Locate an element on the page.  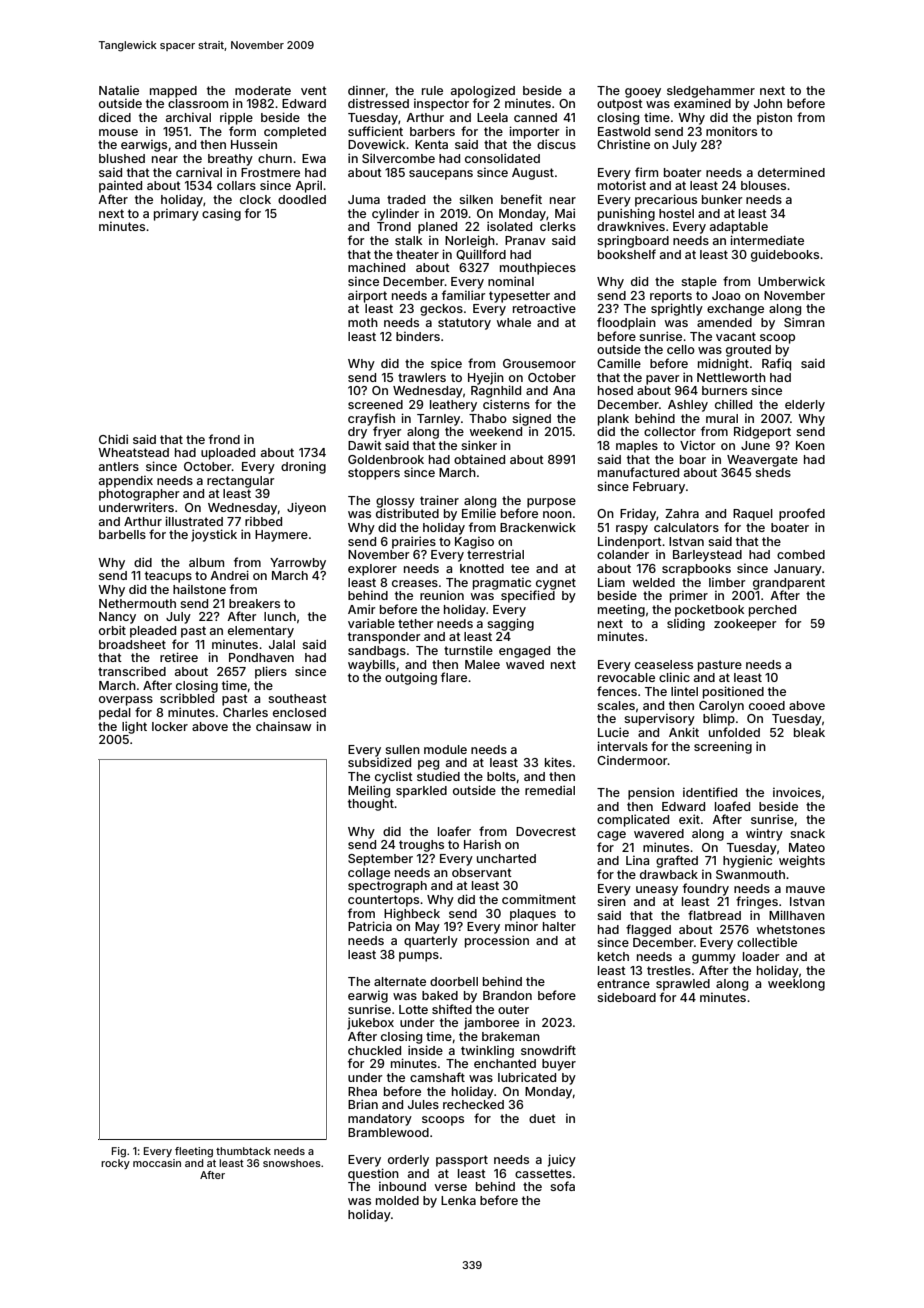
trainer is located at coordinates (439, 500).
